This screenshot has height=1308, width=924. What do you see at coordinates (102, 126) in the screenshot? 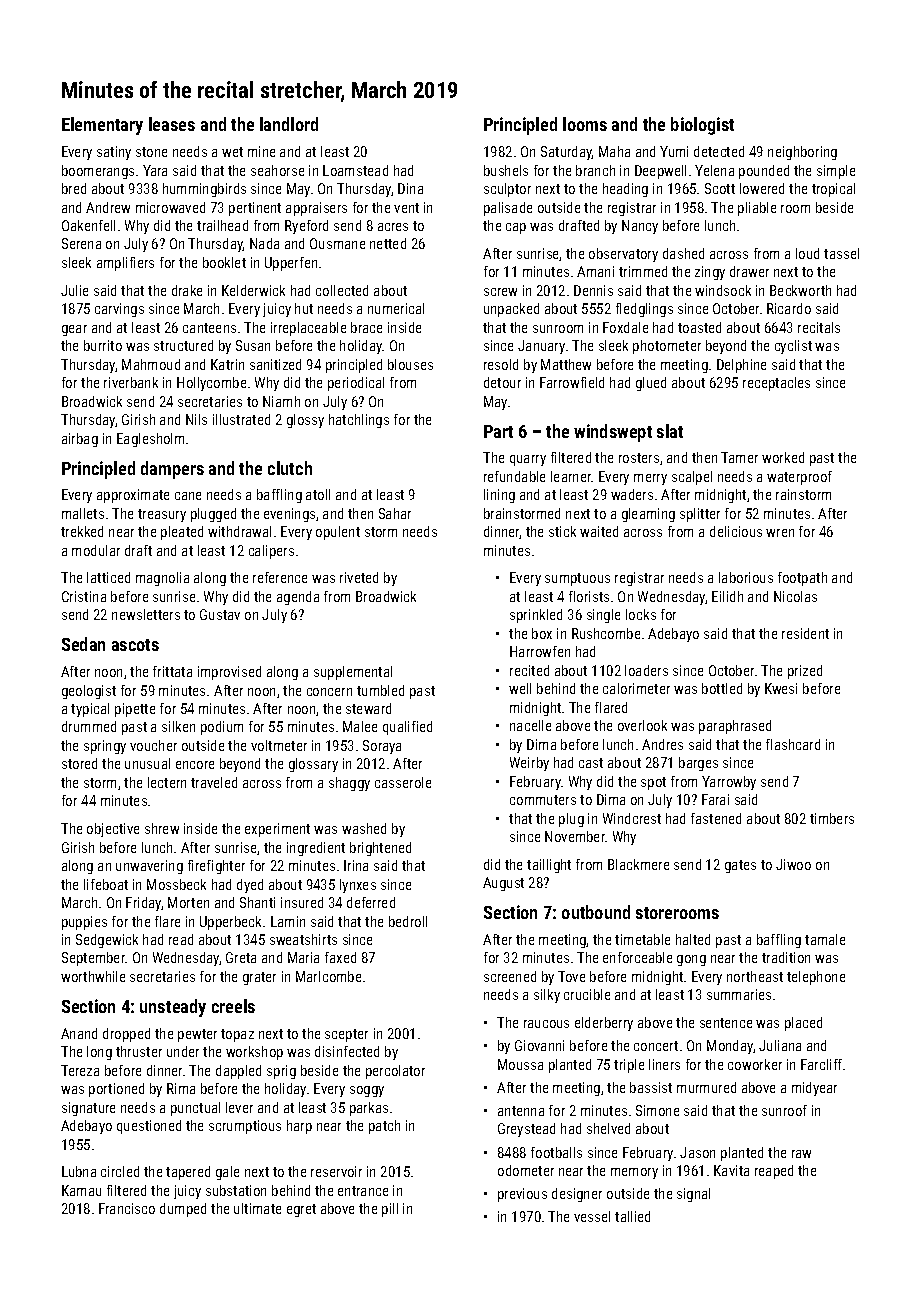
I see `Elementary` at bounding box center [102, 126].
